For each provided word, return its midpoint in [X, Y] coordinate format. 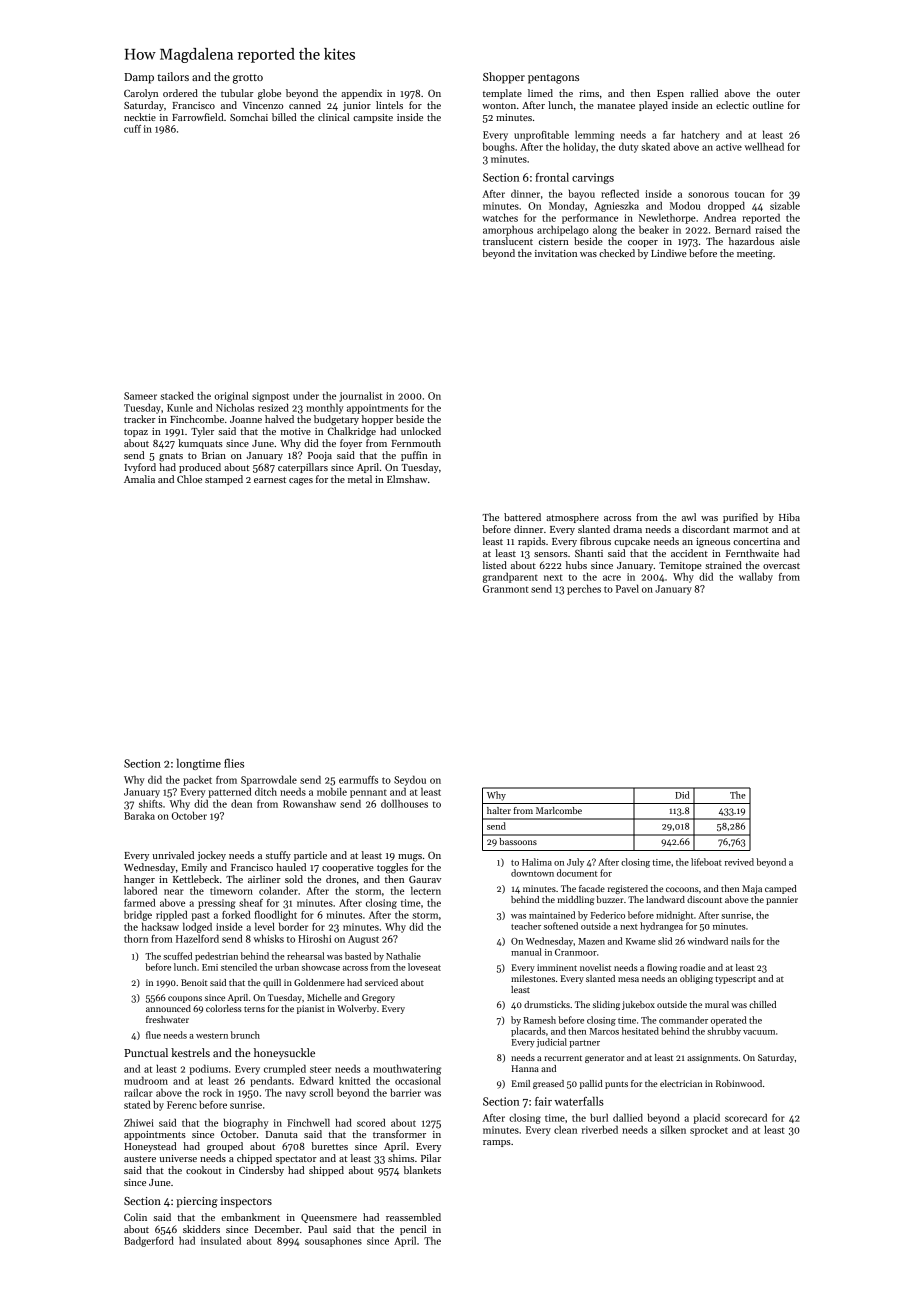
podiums [209, 1069]
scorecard [746, 1117]
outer [788, 94]
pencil [413, 1230]
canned [305, 105]
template [502, 94]
